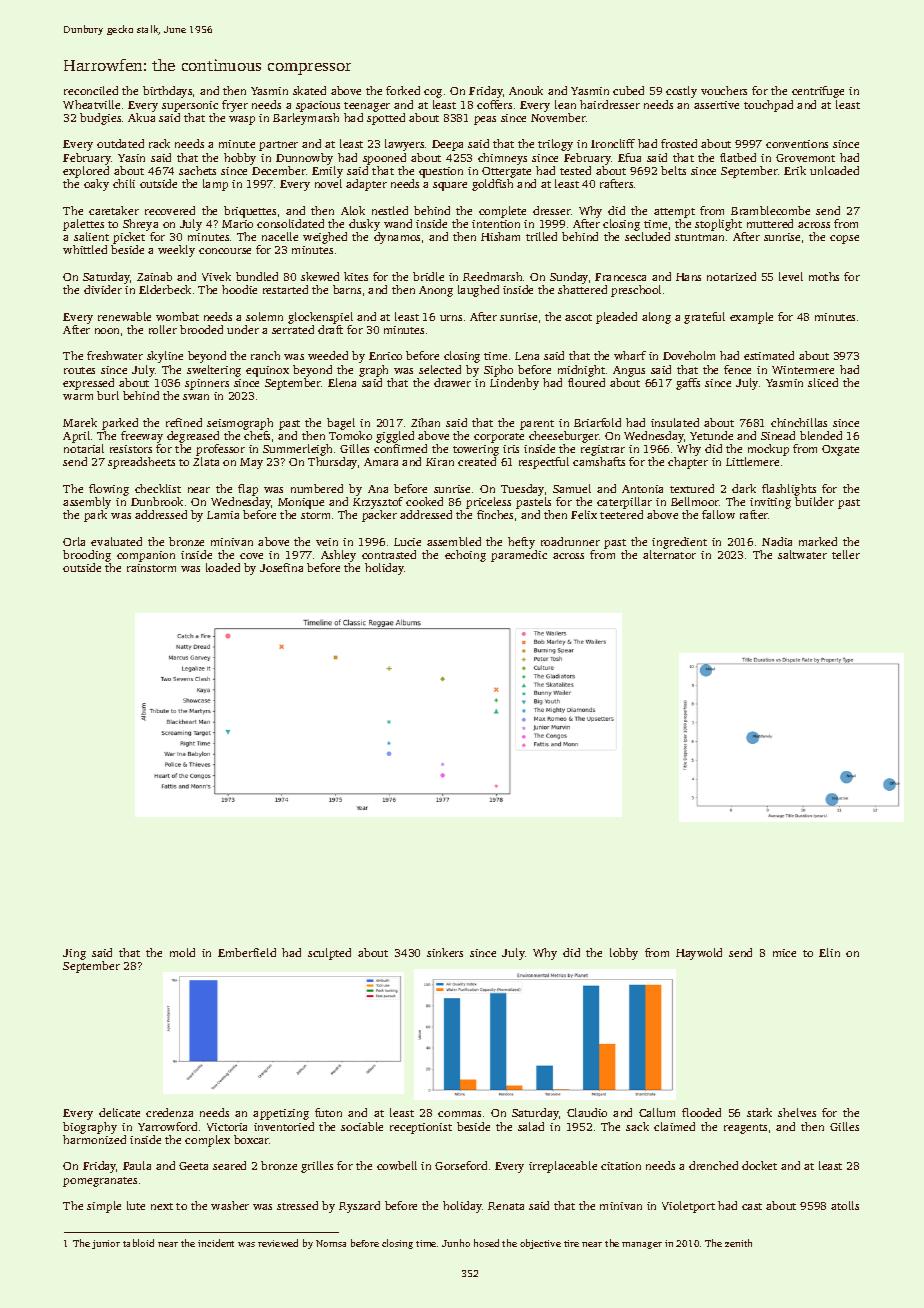  I want to click on birthdays, so click(167, 92).
